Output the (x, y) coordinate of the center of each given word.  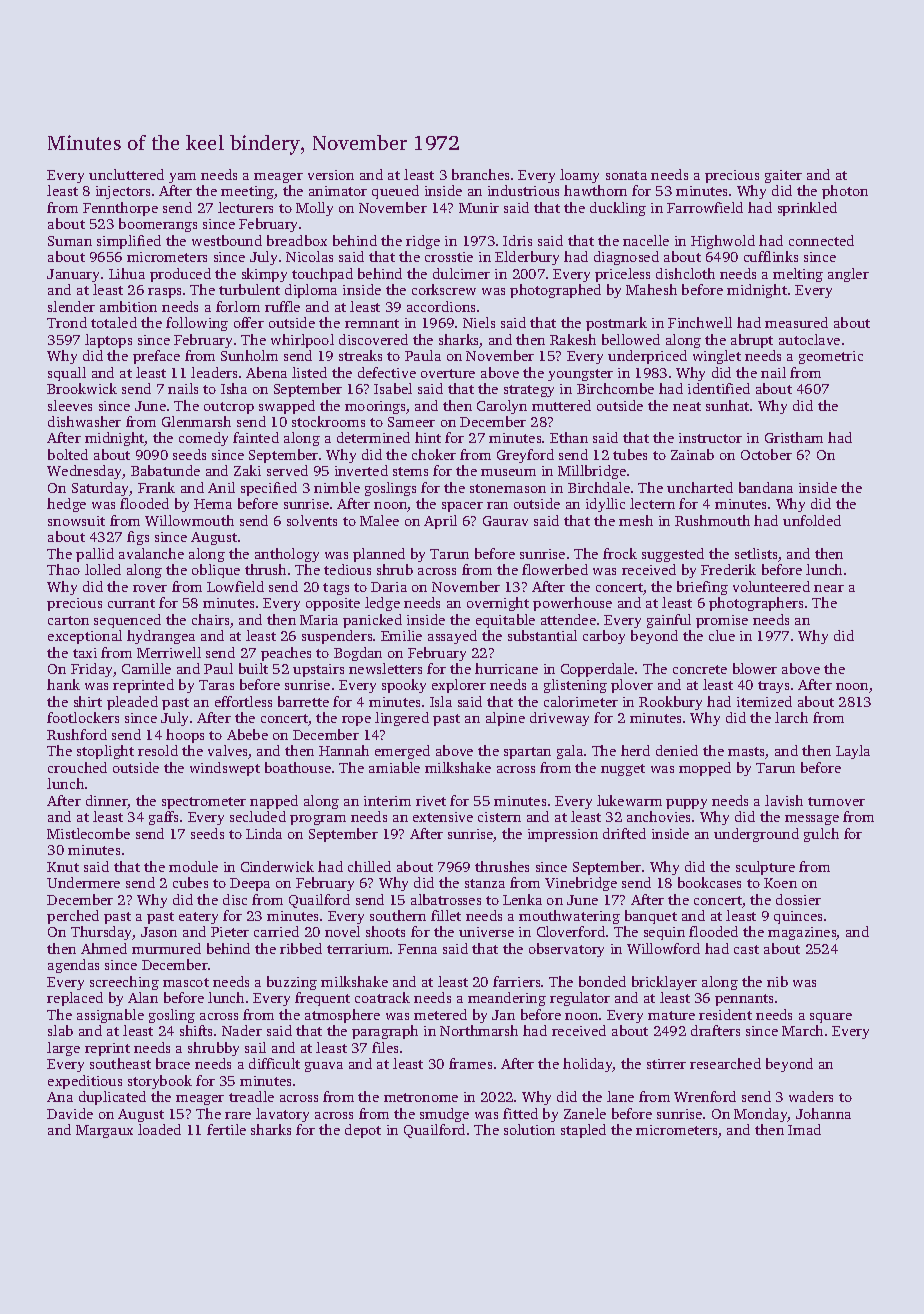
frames (470, 1063)
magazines (802, 933)
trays (773, 687)
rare (238, 1115)
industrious (523, 190)
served (287, 470)
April (440, 522)
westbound (227, 240)
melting (798, 275)
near (829, 588)
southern (398, 915)
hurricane (506, 668)
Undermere (83, 882)
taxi (85, 653)
